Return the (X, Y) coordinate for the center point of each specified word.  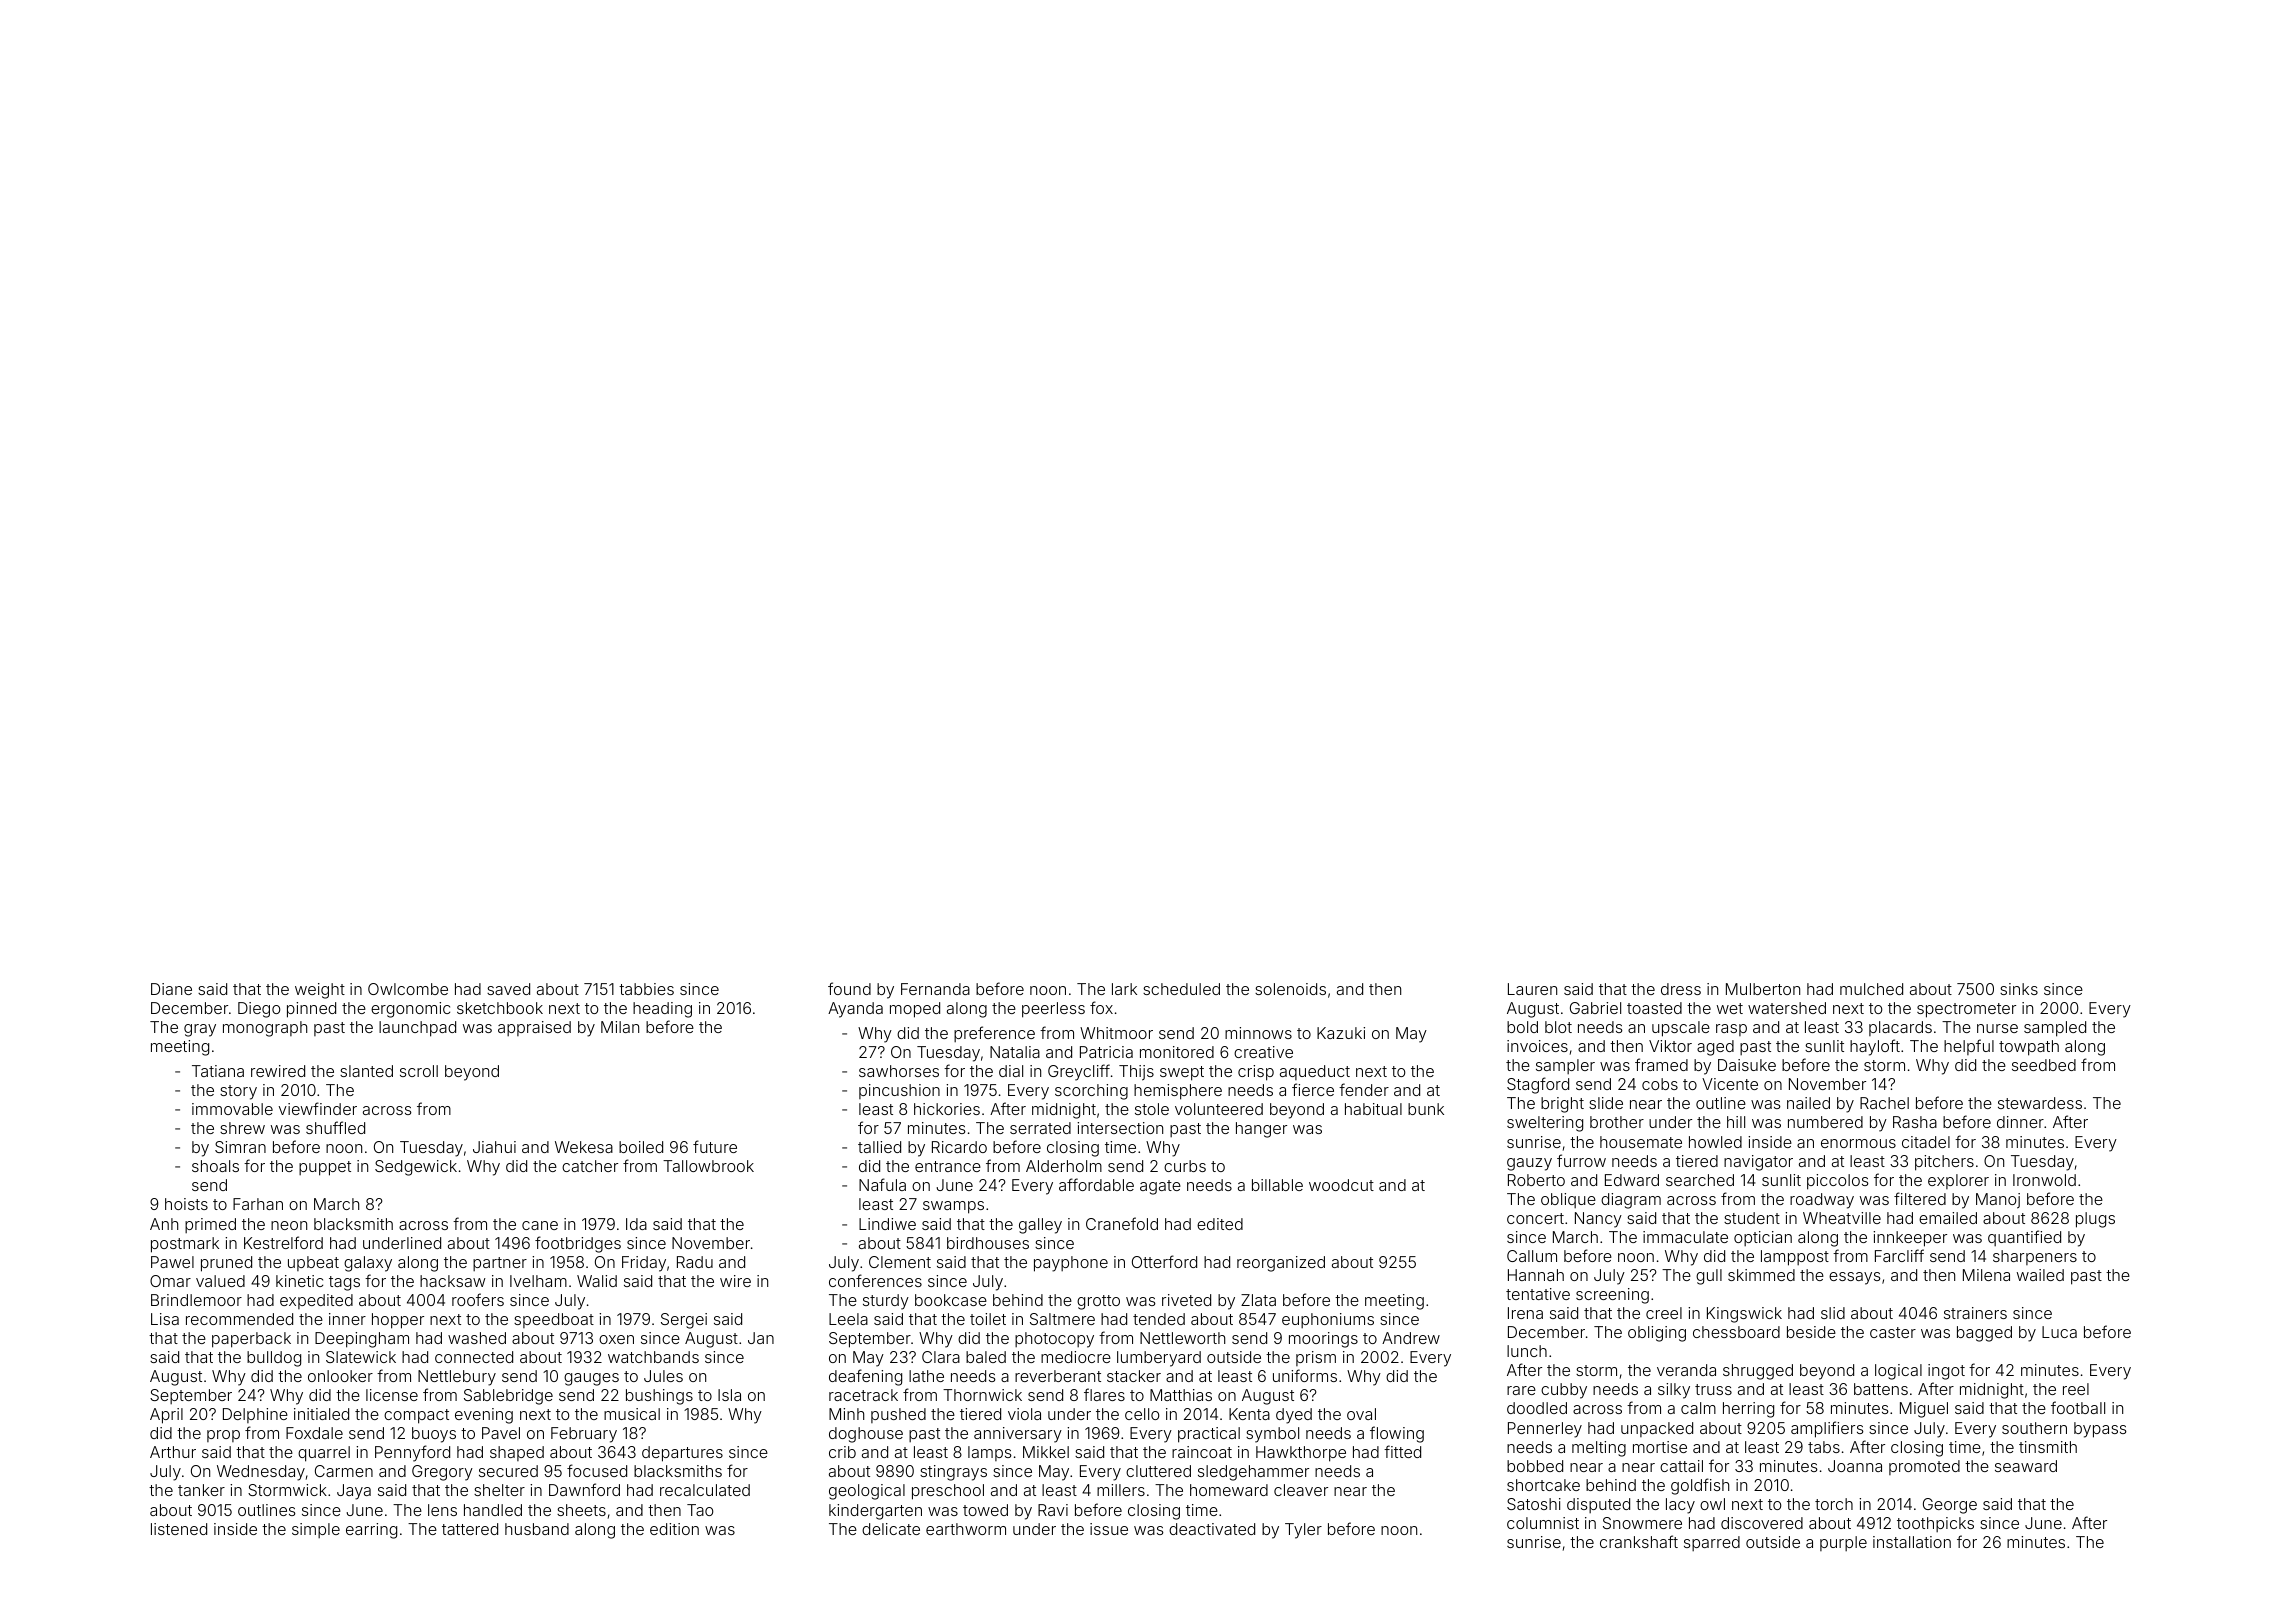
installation (1912, 1542)
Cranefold (1122, 1223)
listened (179, 1529)
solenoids (1290, 989)
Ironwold (2044, 1180)
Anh (164, 1224)
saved (508, 989)
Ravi (1053, 1510)
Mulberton (1763, 989)
